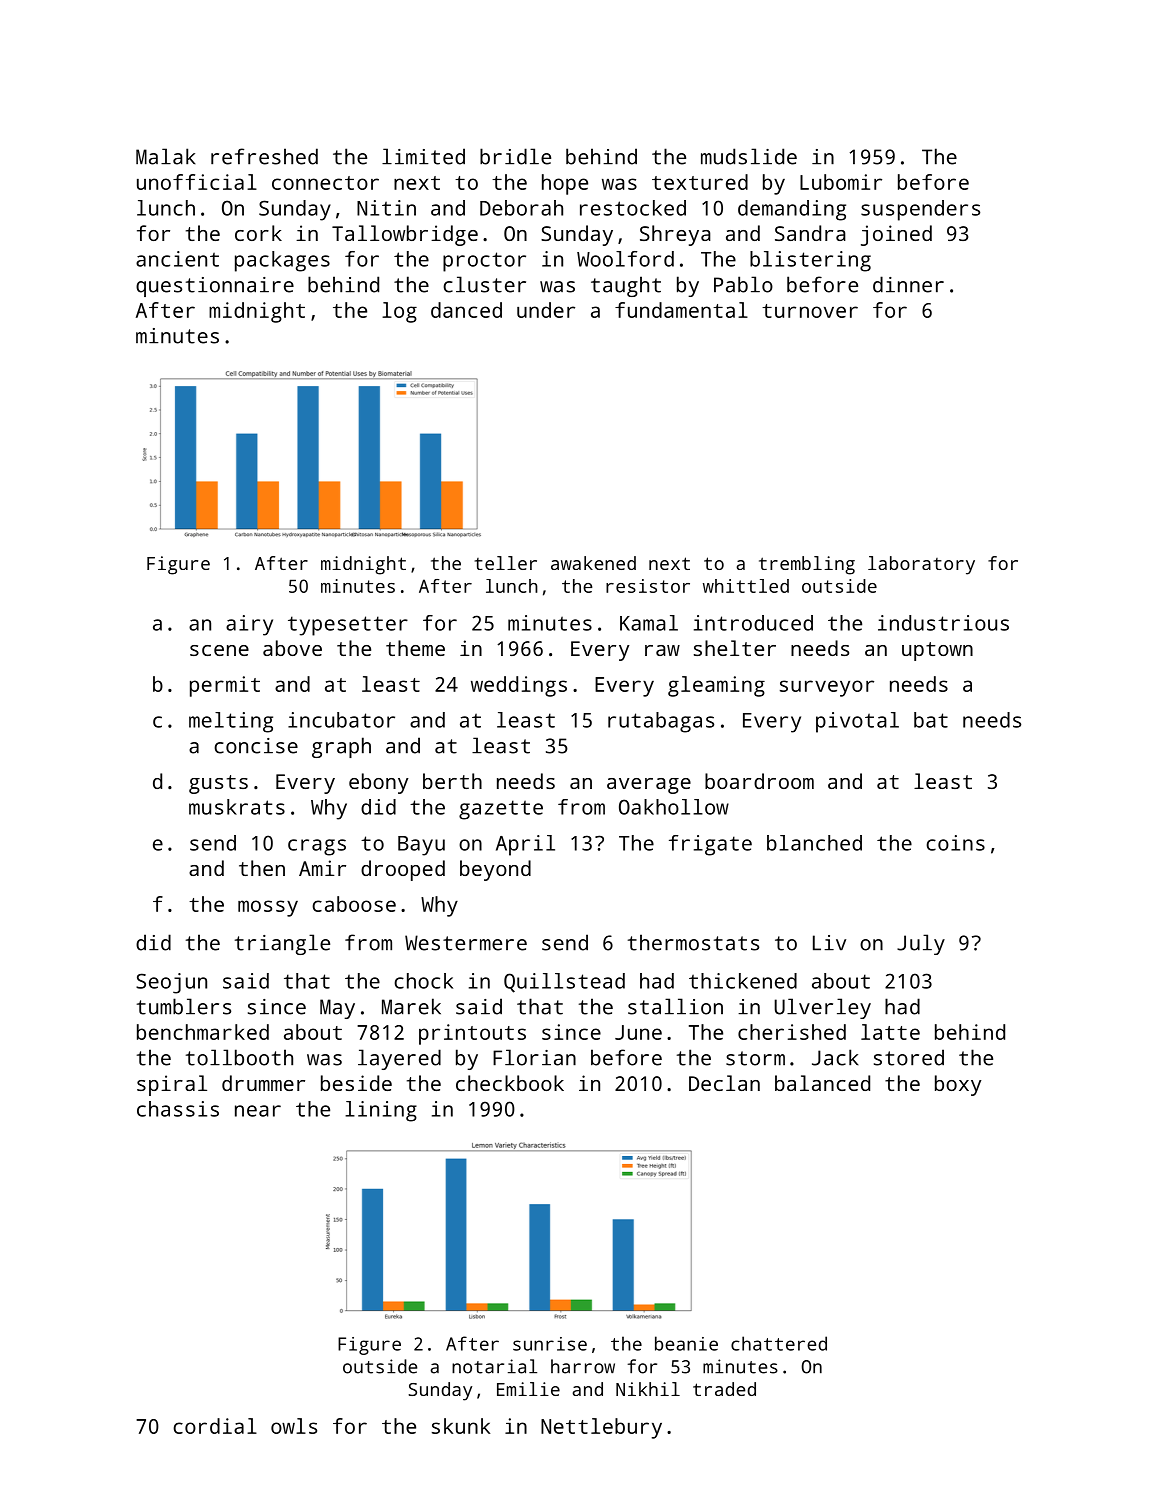 The image size is (1165, 1508). Describe the element at coordinates (857, 722) in the document. I see `pivotal` at that location.
